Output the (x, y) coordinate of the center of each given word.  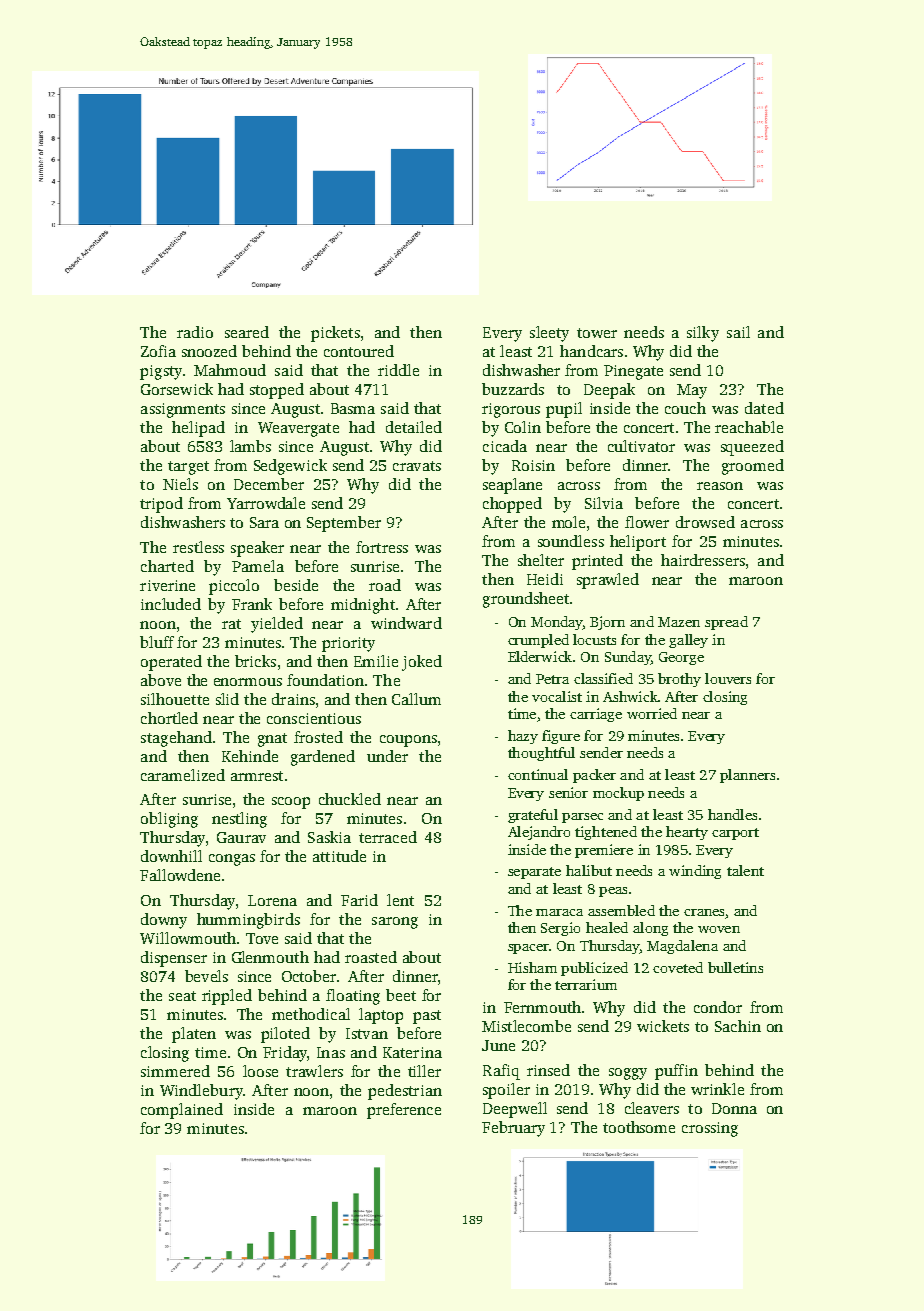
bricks (255, 661)
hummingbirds (248, 921)
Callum (416, 699)
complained (182, 1111)
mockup (618, 794)
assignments (183, 410)
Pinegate (633, 372)
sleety (549, 334)
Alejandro (539, 833)
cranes (704, 912)
